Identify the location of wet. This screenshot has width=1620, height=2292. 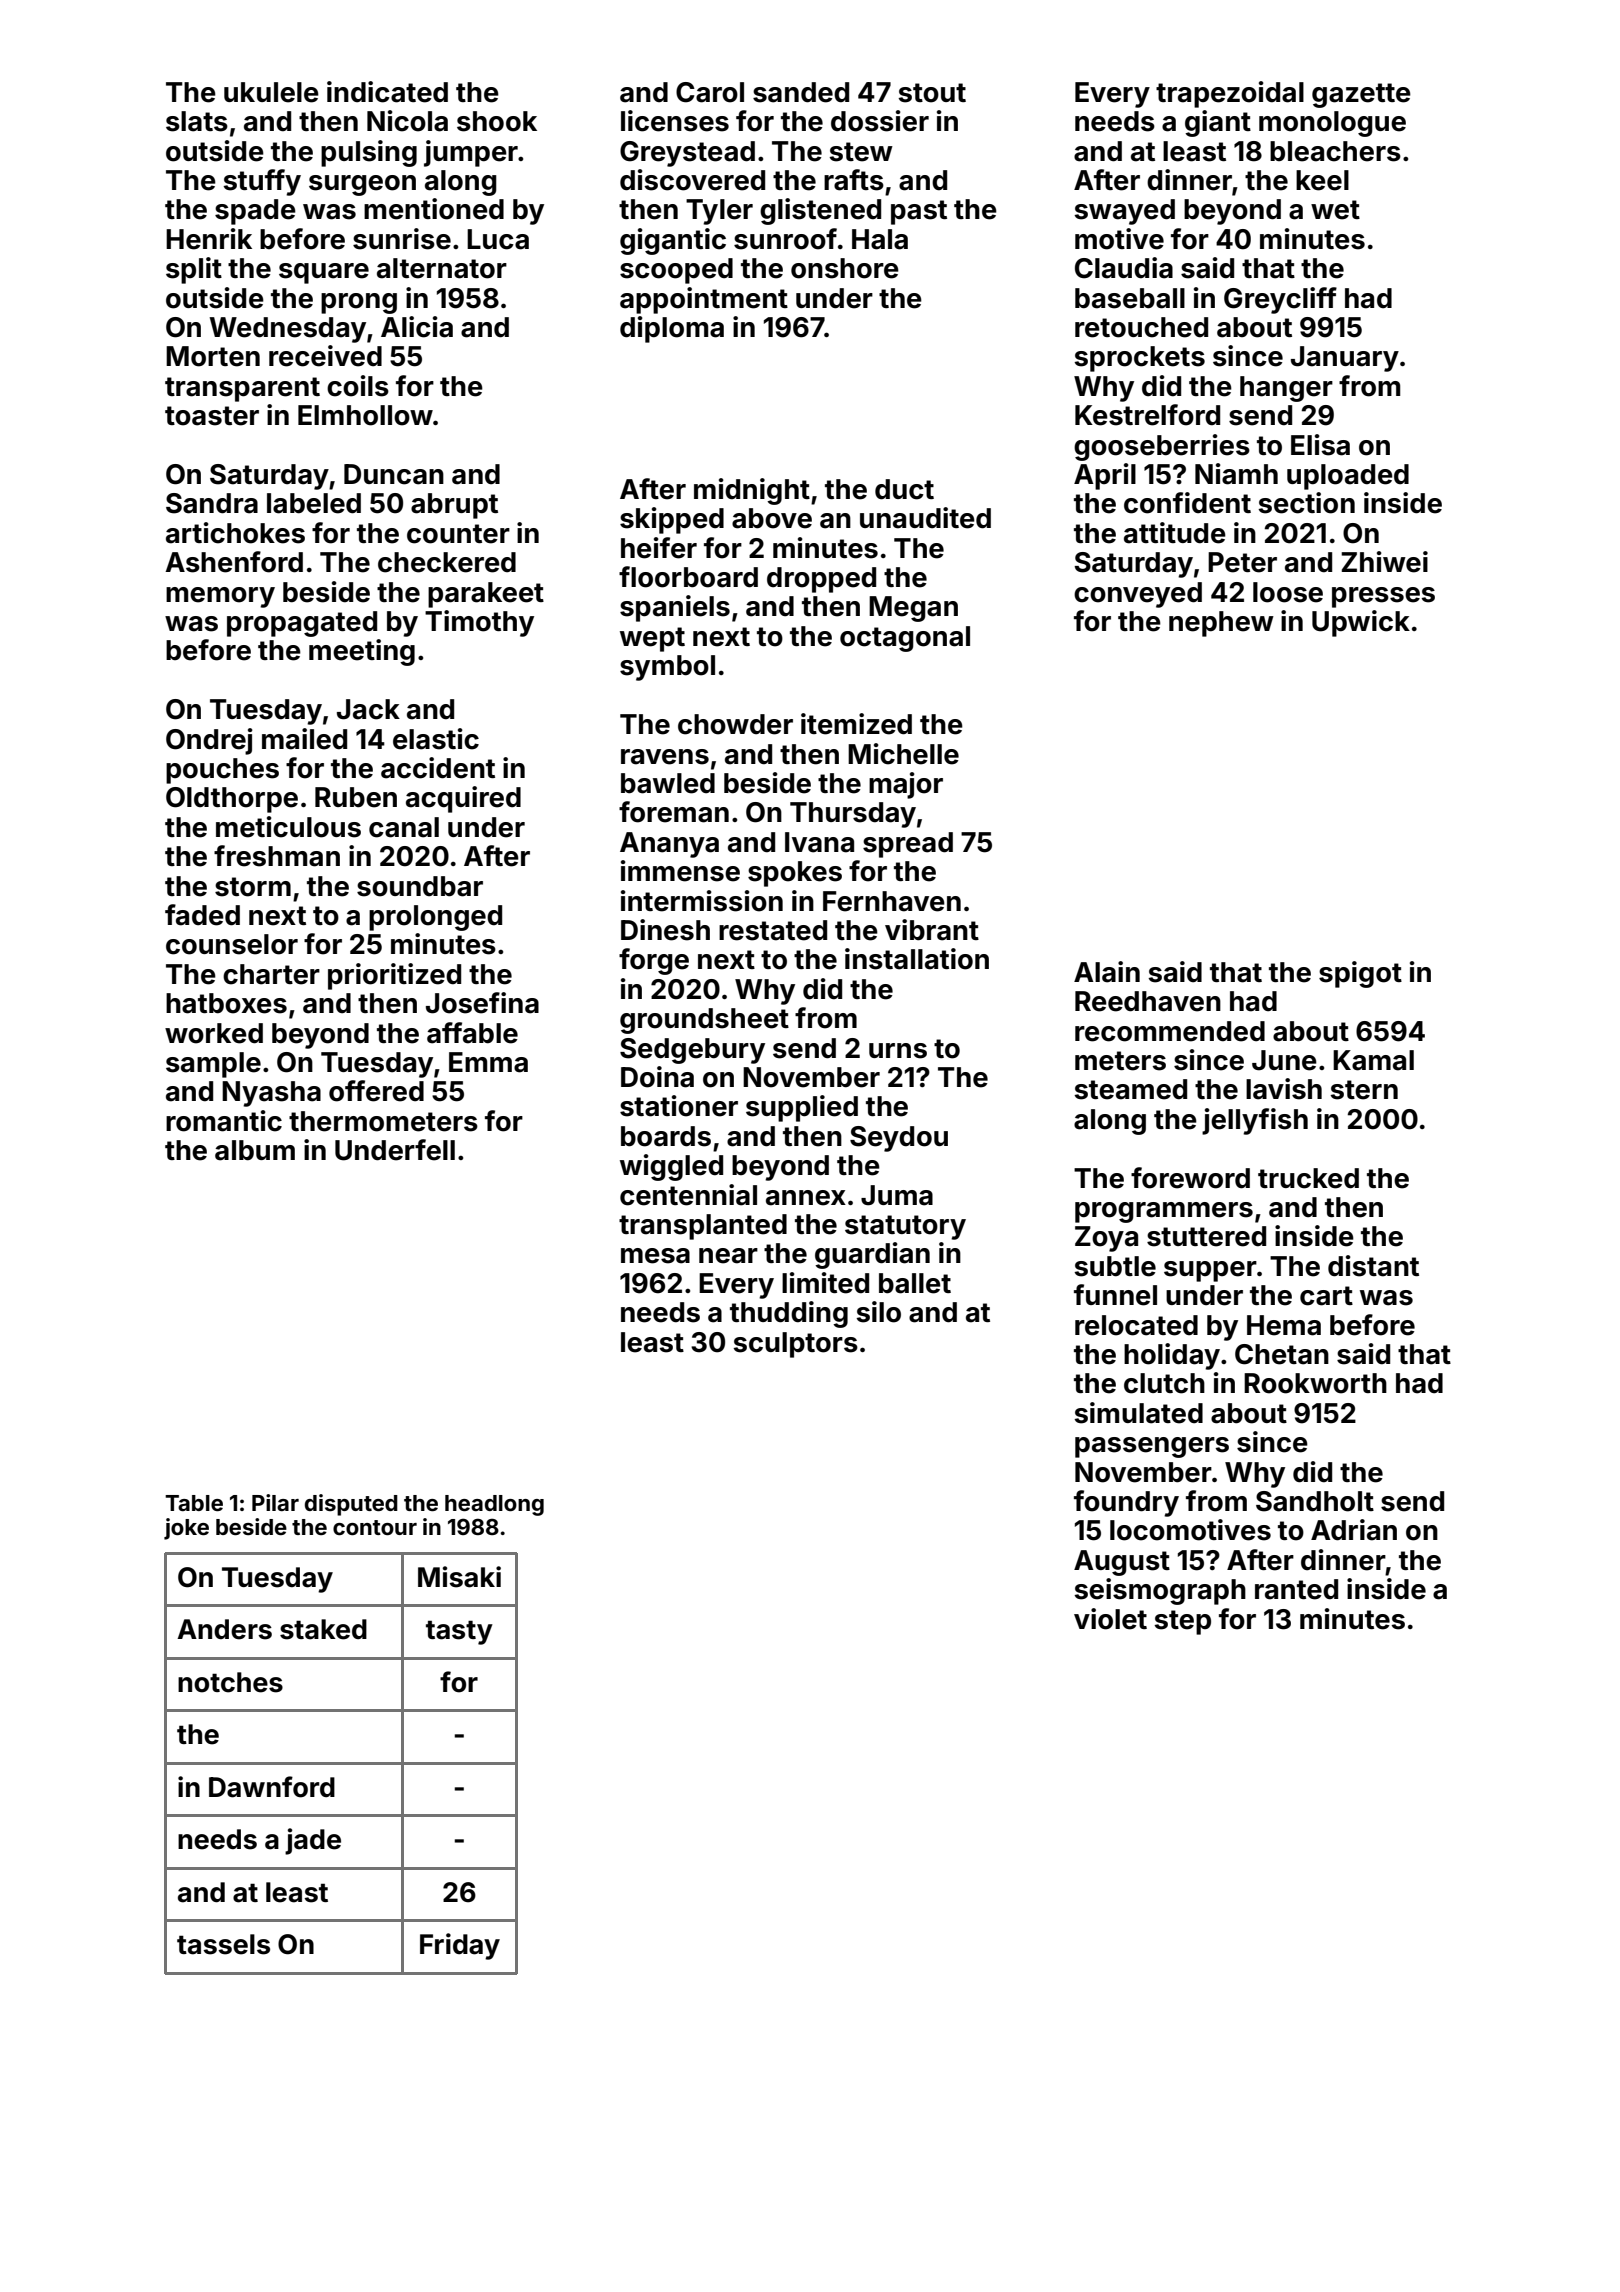
(1335, 210).
